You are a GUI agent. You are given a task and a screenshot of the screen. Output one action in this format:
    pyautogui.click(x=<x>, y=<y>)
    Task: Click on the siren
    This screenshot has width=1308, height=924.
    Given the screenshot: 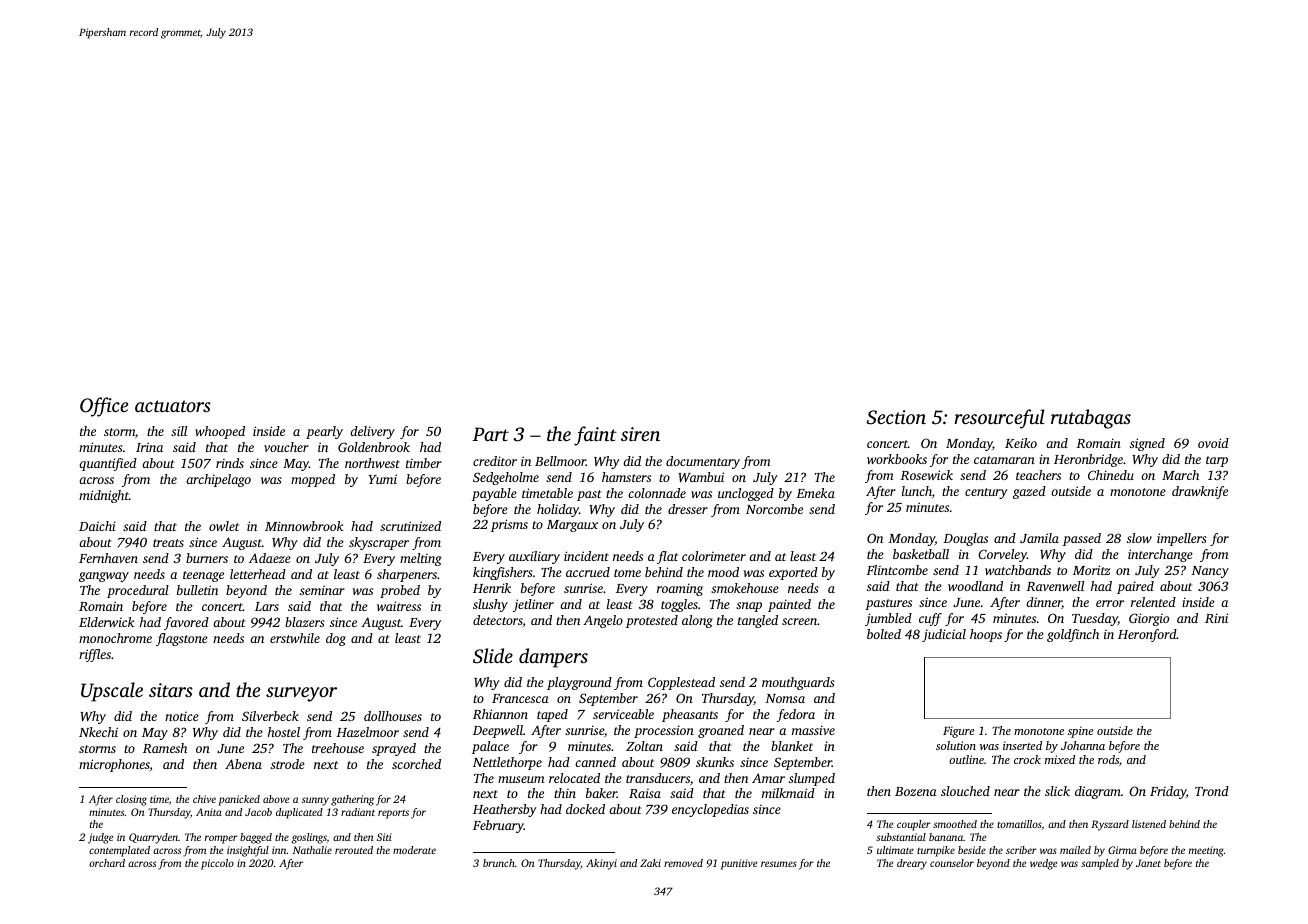 What is the action you would take?
    pyautogui.click(x=640, y=434)
